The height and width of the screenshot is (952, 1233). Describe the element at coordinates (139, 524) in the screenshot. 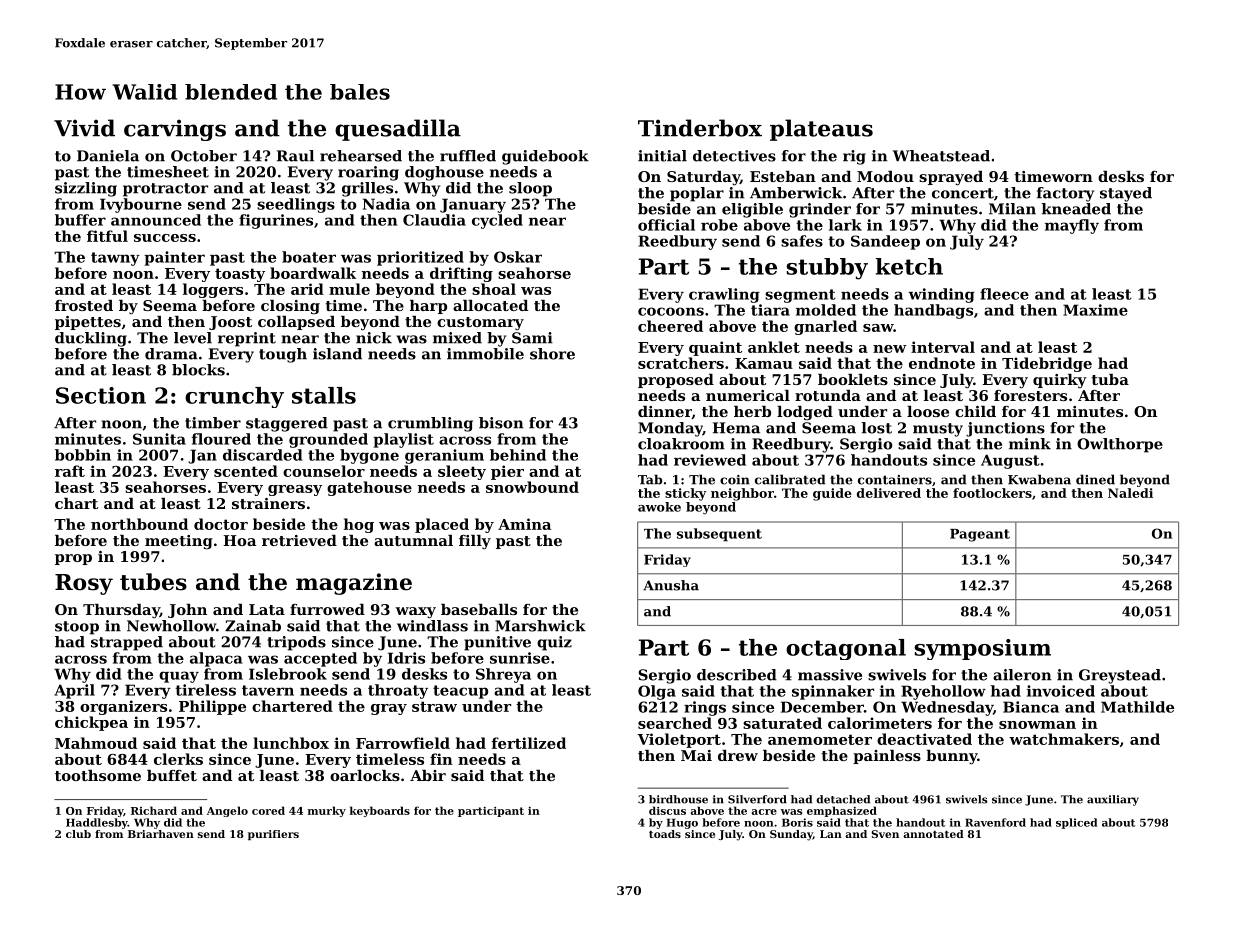

I see `northbound` at that location.
